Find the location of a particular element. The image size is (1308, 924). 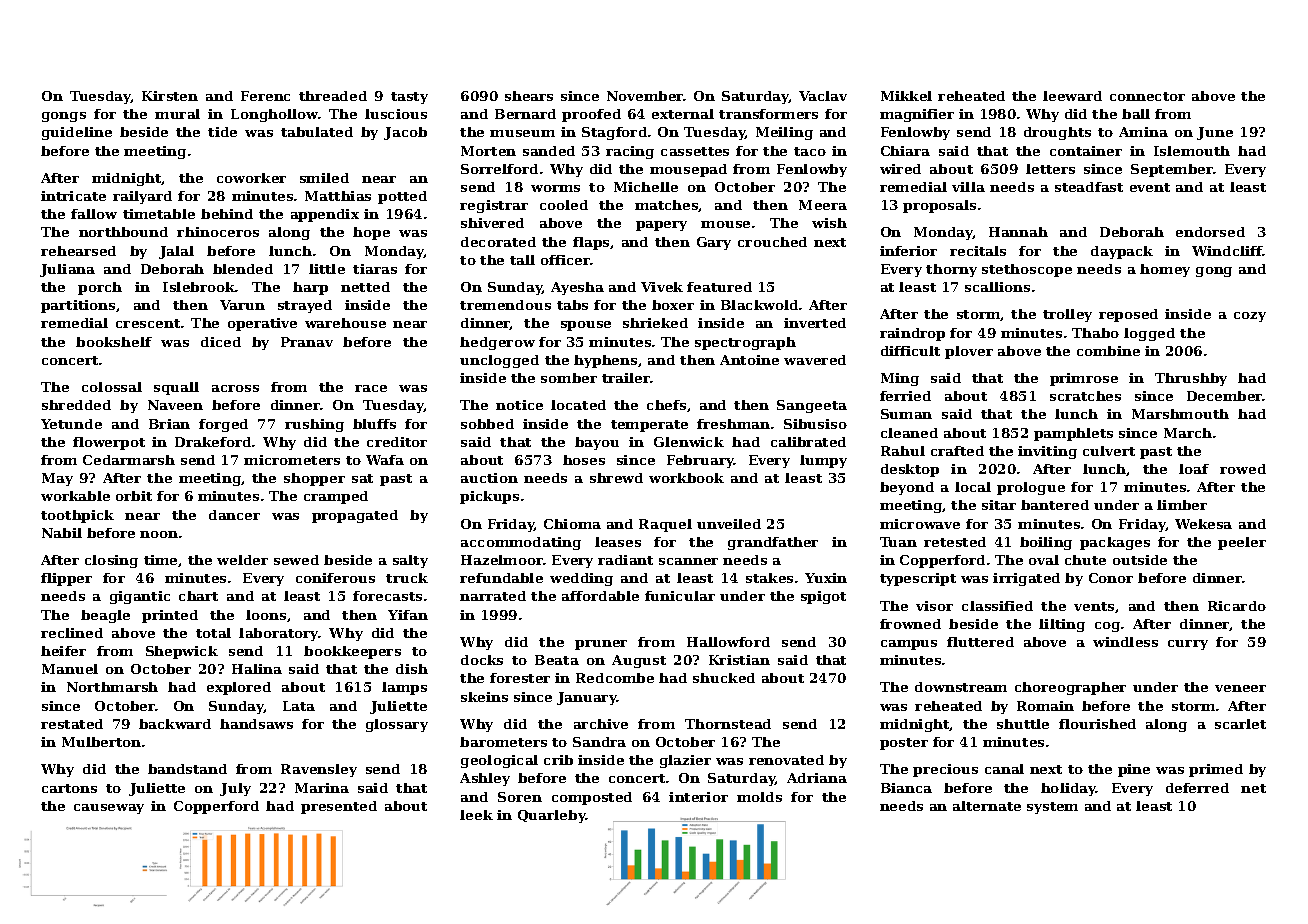

alternate is located at coordinates (987, 806).
